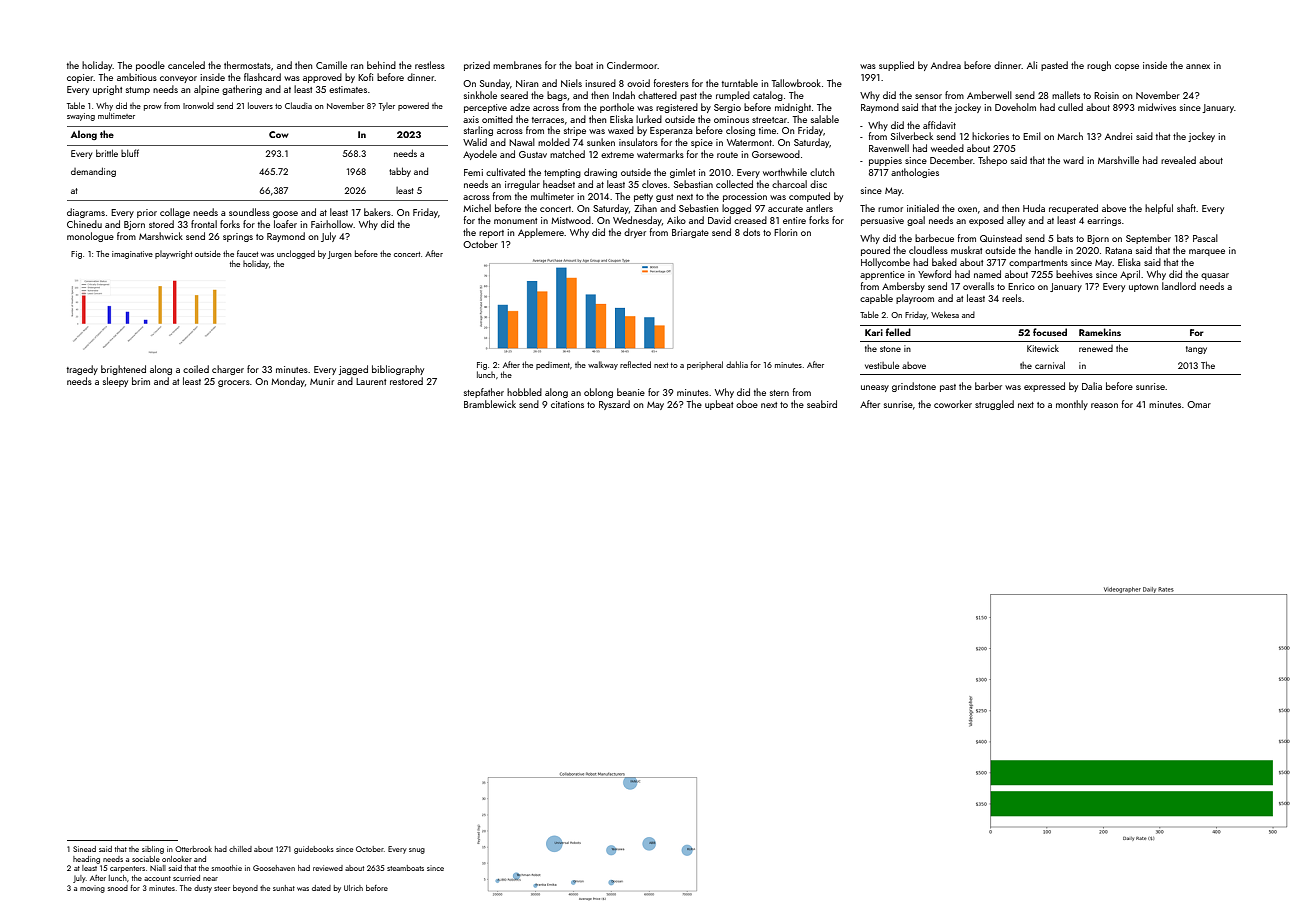 The width and height of the page is (1308, 924). What do you see at coordinates (649, 119) in the page?
I see `lurked` at bounding box center [649, 119].
